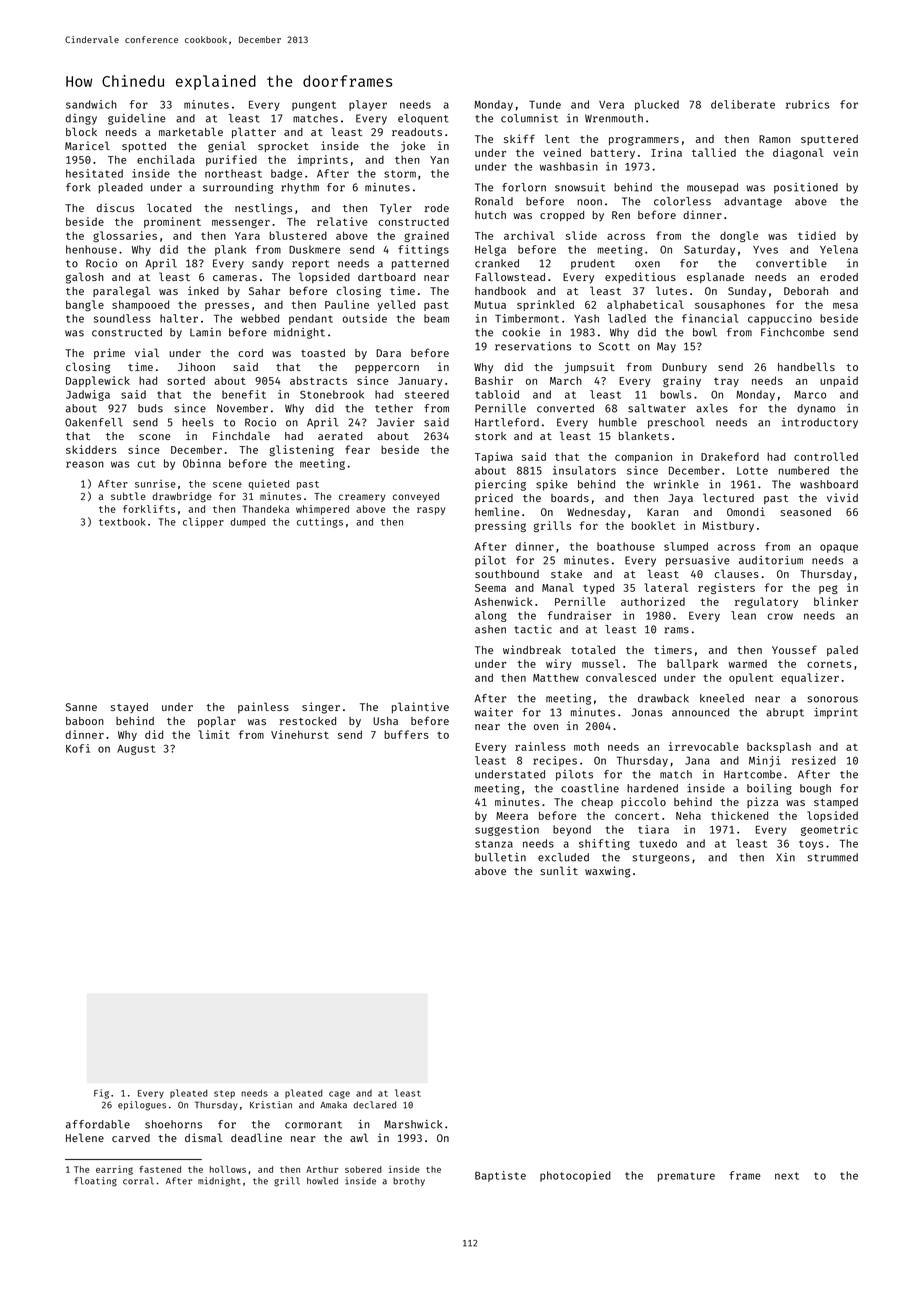 The height and width of the image is (1308, 924). Describe the element at coordinates (500, 857) in the image. I see `bulletin` at that location.
